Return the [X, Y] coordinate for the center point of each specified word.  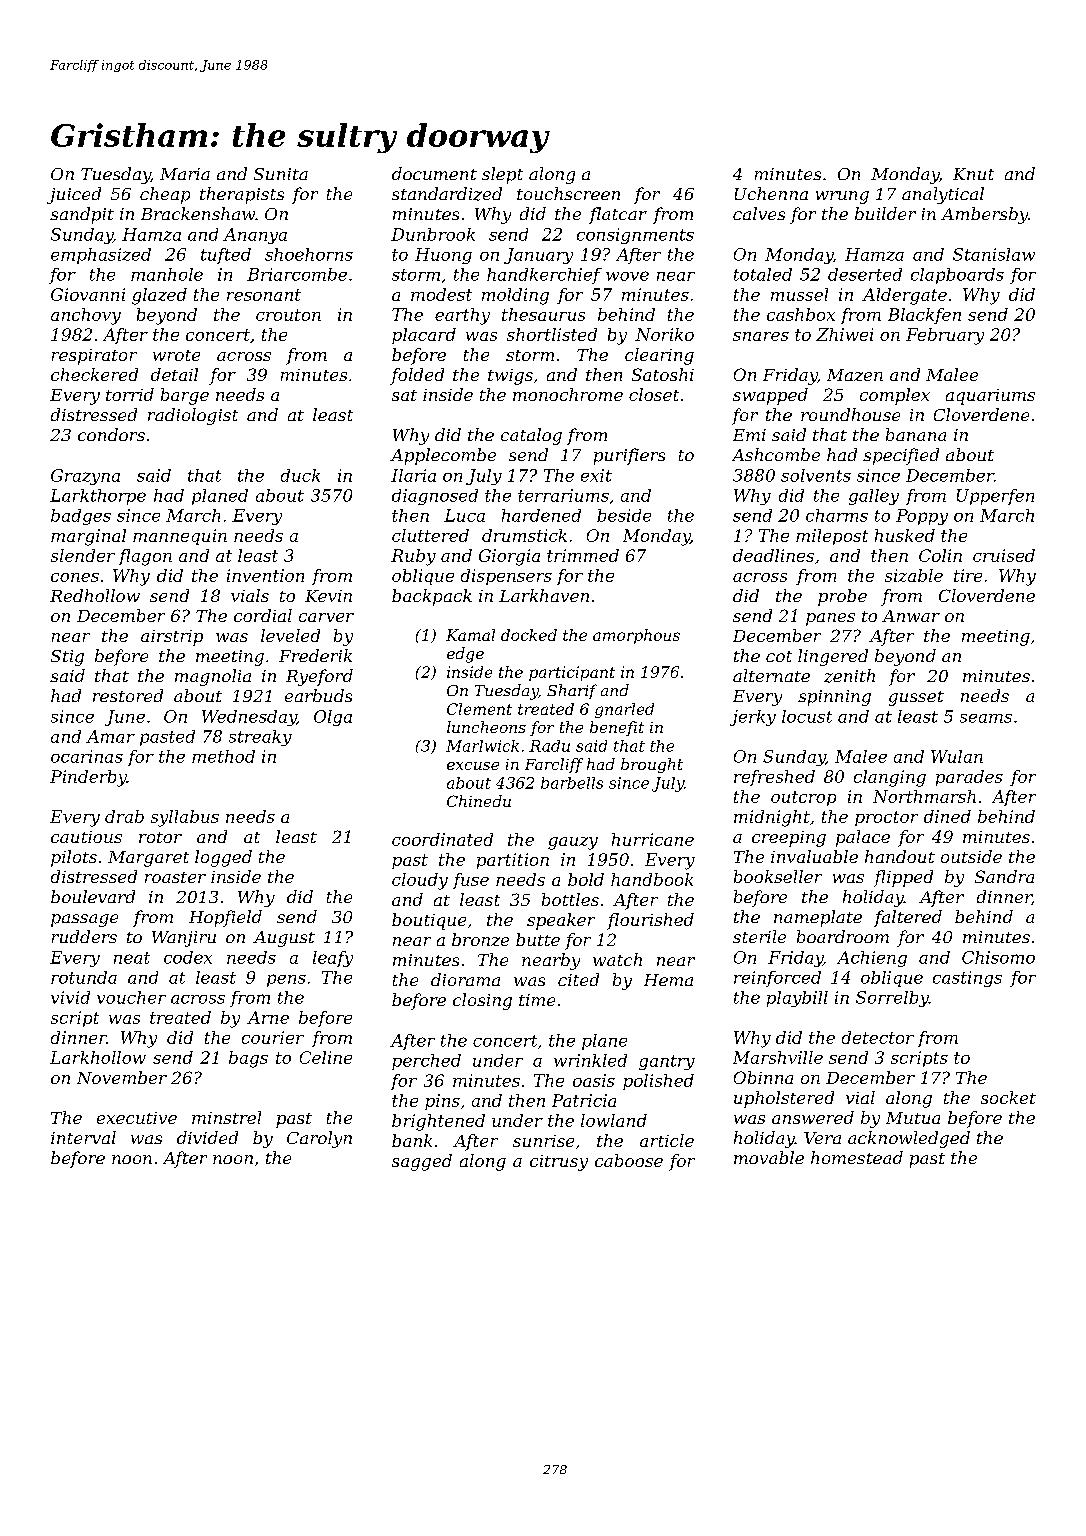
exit [596, 475]
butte [538, 939]
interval [83, 1137]
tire [968, 575]
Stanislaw [994, 254]
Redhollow [95, 595]
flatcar [618, 215]
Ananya [255, 236]
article [667, 1140]
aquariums [990, 397]
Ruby [413, 557]
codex [188, 957]
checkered [94, 374]
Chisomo [998, 957]
